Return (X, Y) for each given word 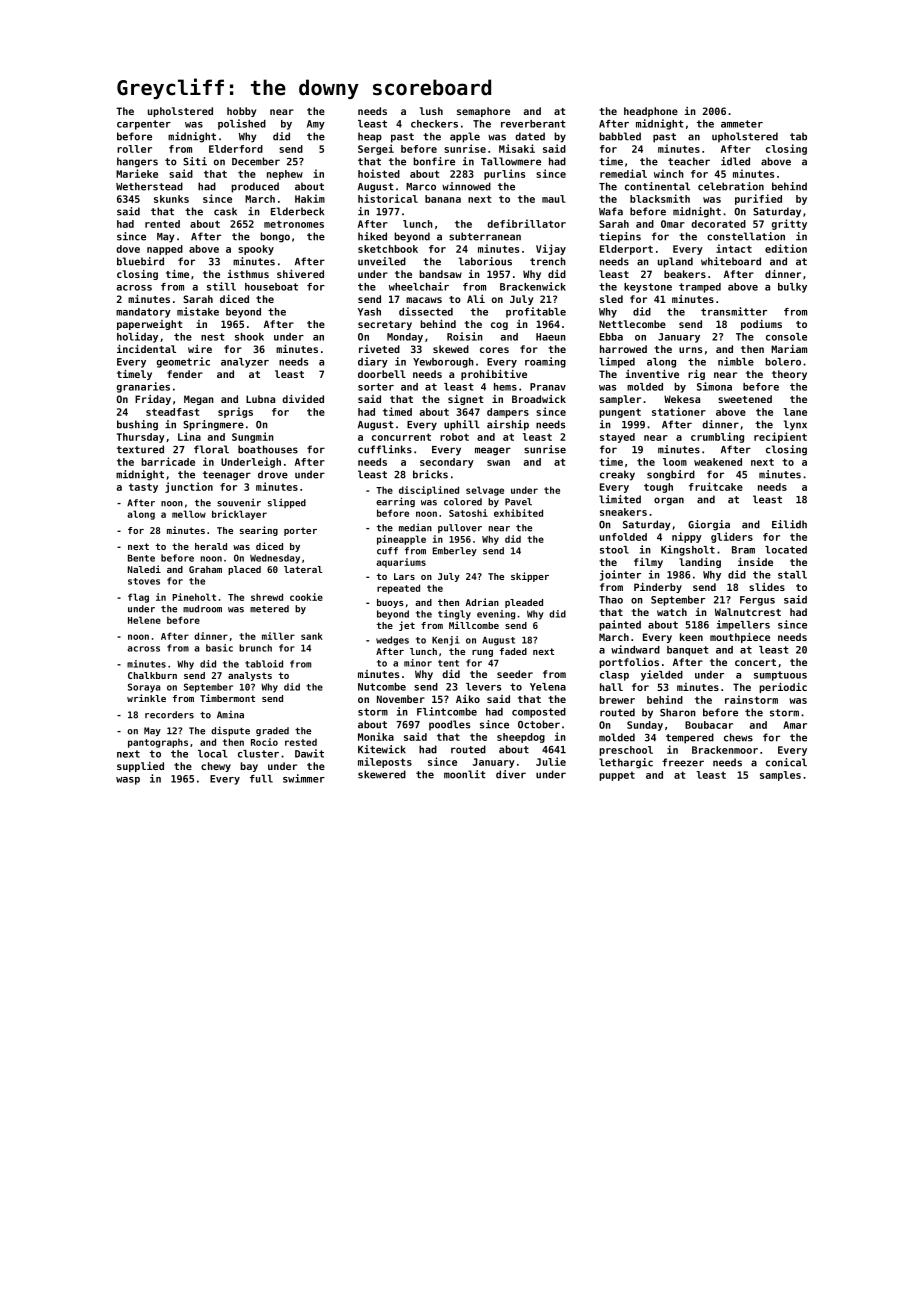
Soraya (144, 688)
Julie (551, 761)
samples (780, 776)
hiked (372, 236)
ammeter (742, 124)
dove (128, 249)
